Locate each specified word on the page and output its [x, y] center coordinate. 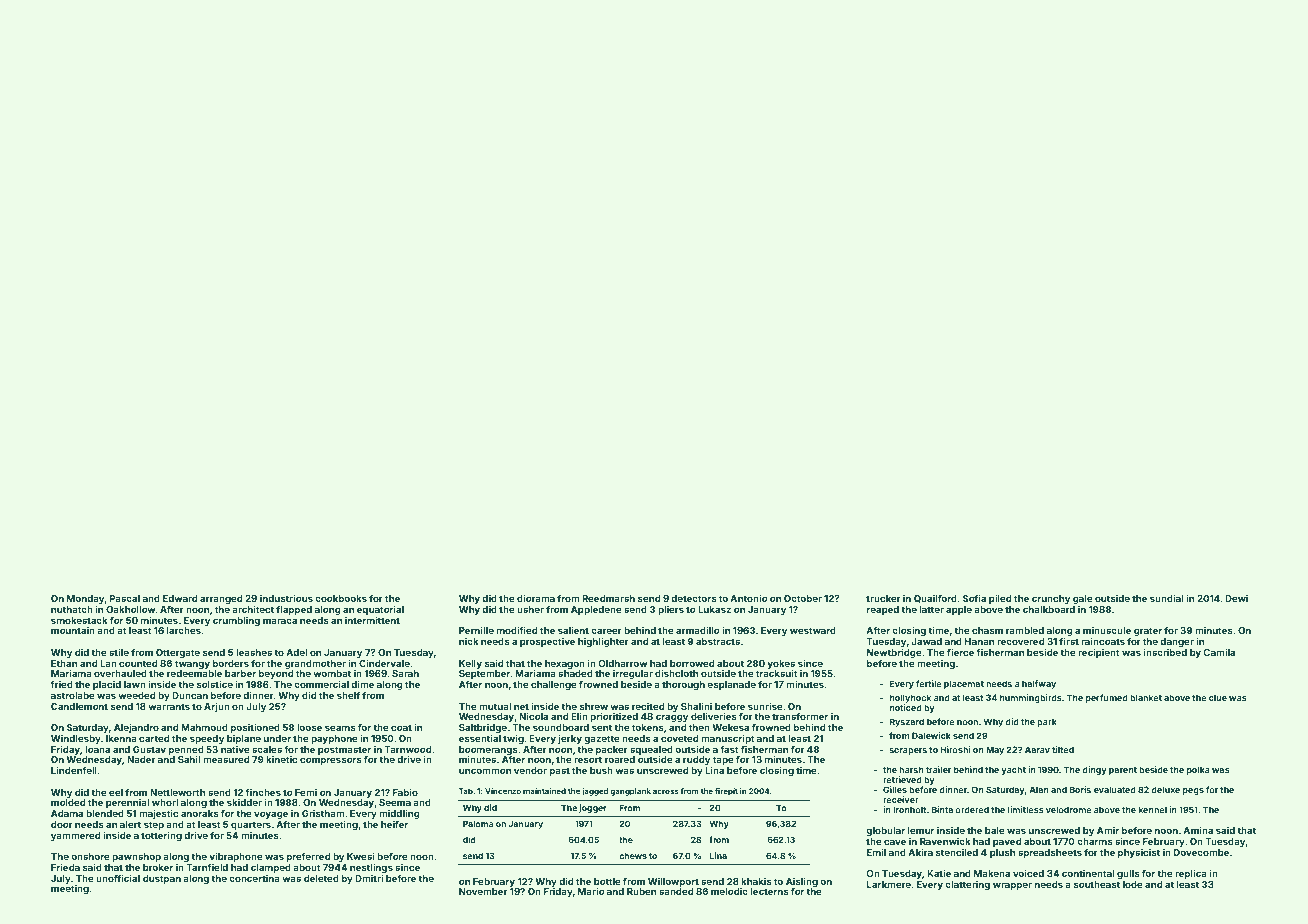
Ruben [641, 891]
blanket [1146, 697]
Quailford [935, 598]
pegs [1193, 791]
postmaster [344, 750]
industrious [286, 598]
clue [1218, 697]
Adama [67, 813]
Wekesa [730, 727]
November [483, 891]
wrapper [1012, 886]
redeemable [194, 673]
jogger [593, 808]
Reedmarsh [608, 598]
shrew [594, 706]
